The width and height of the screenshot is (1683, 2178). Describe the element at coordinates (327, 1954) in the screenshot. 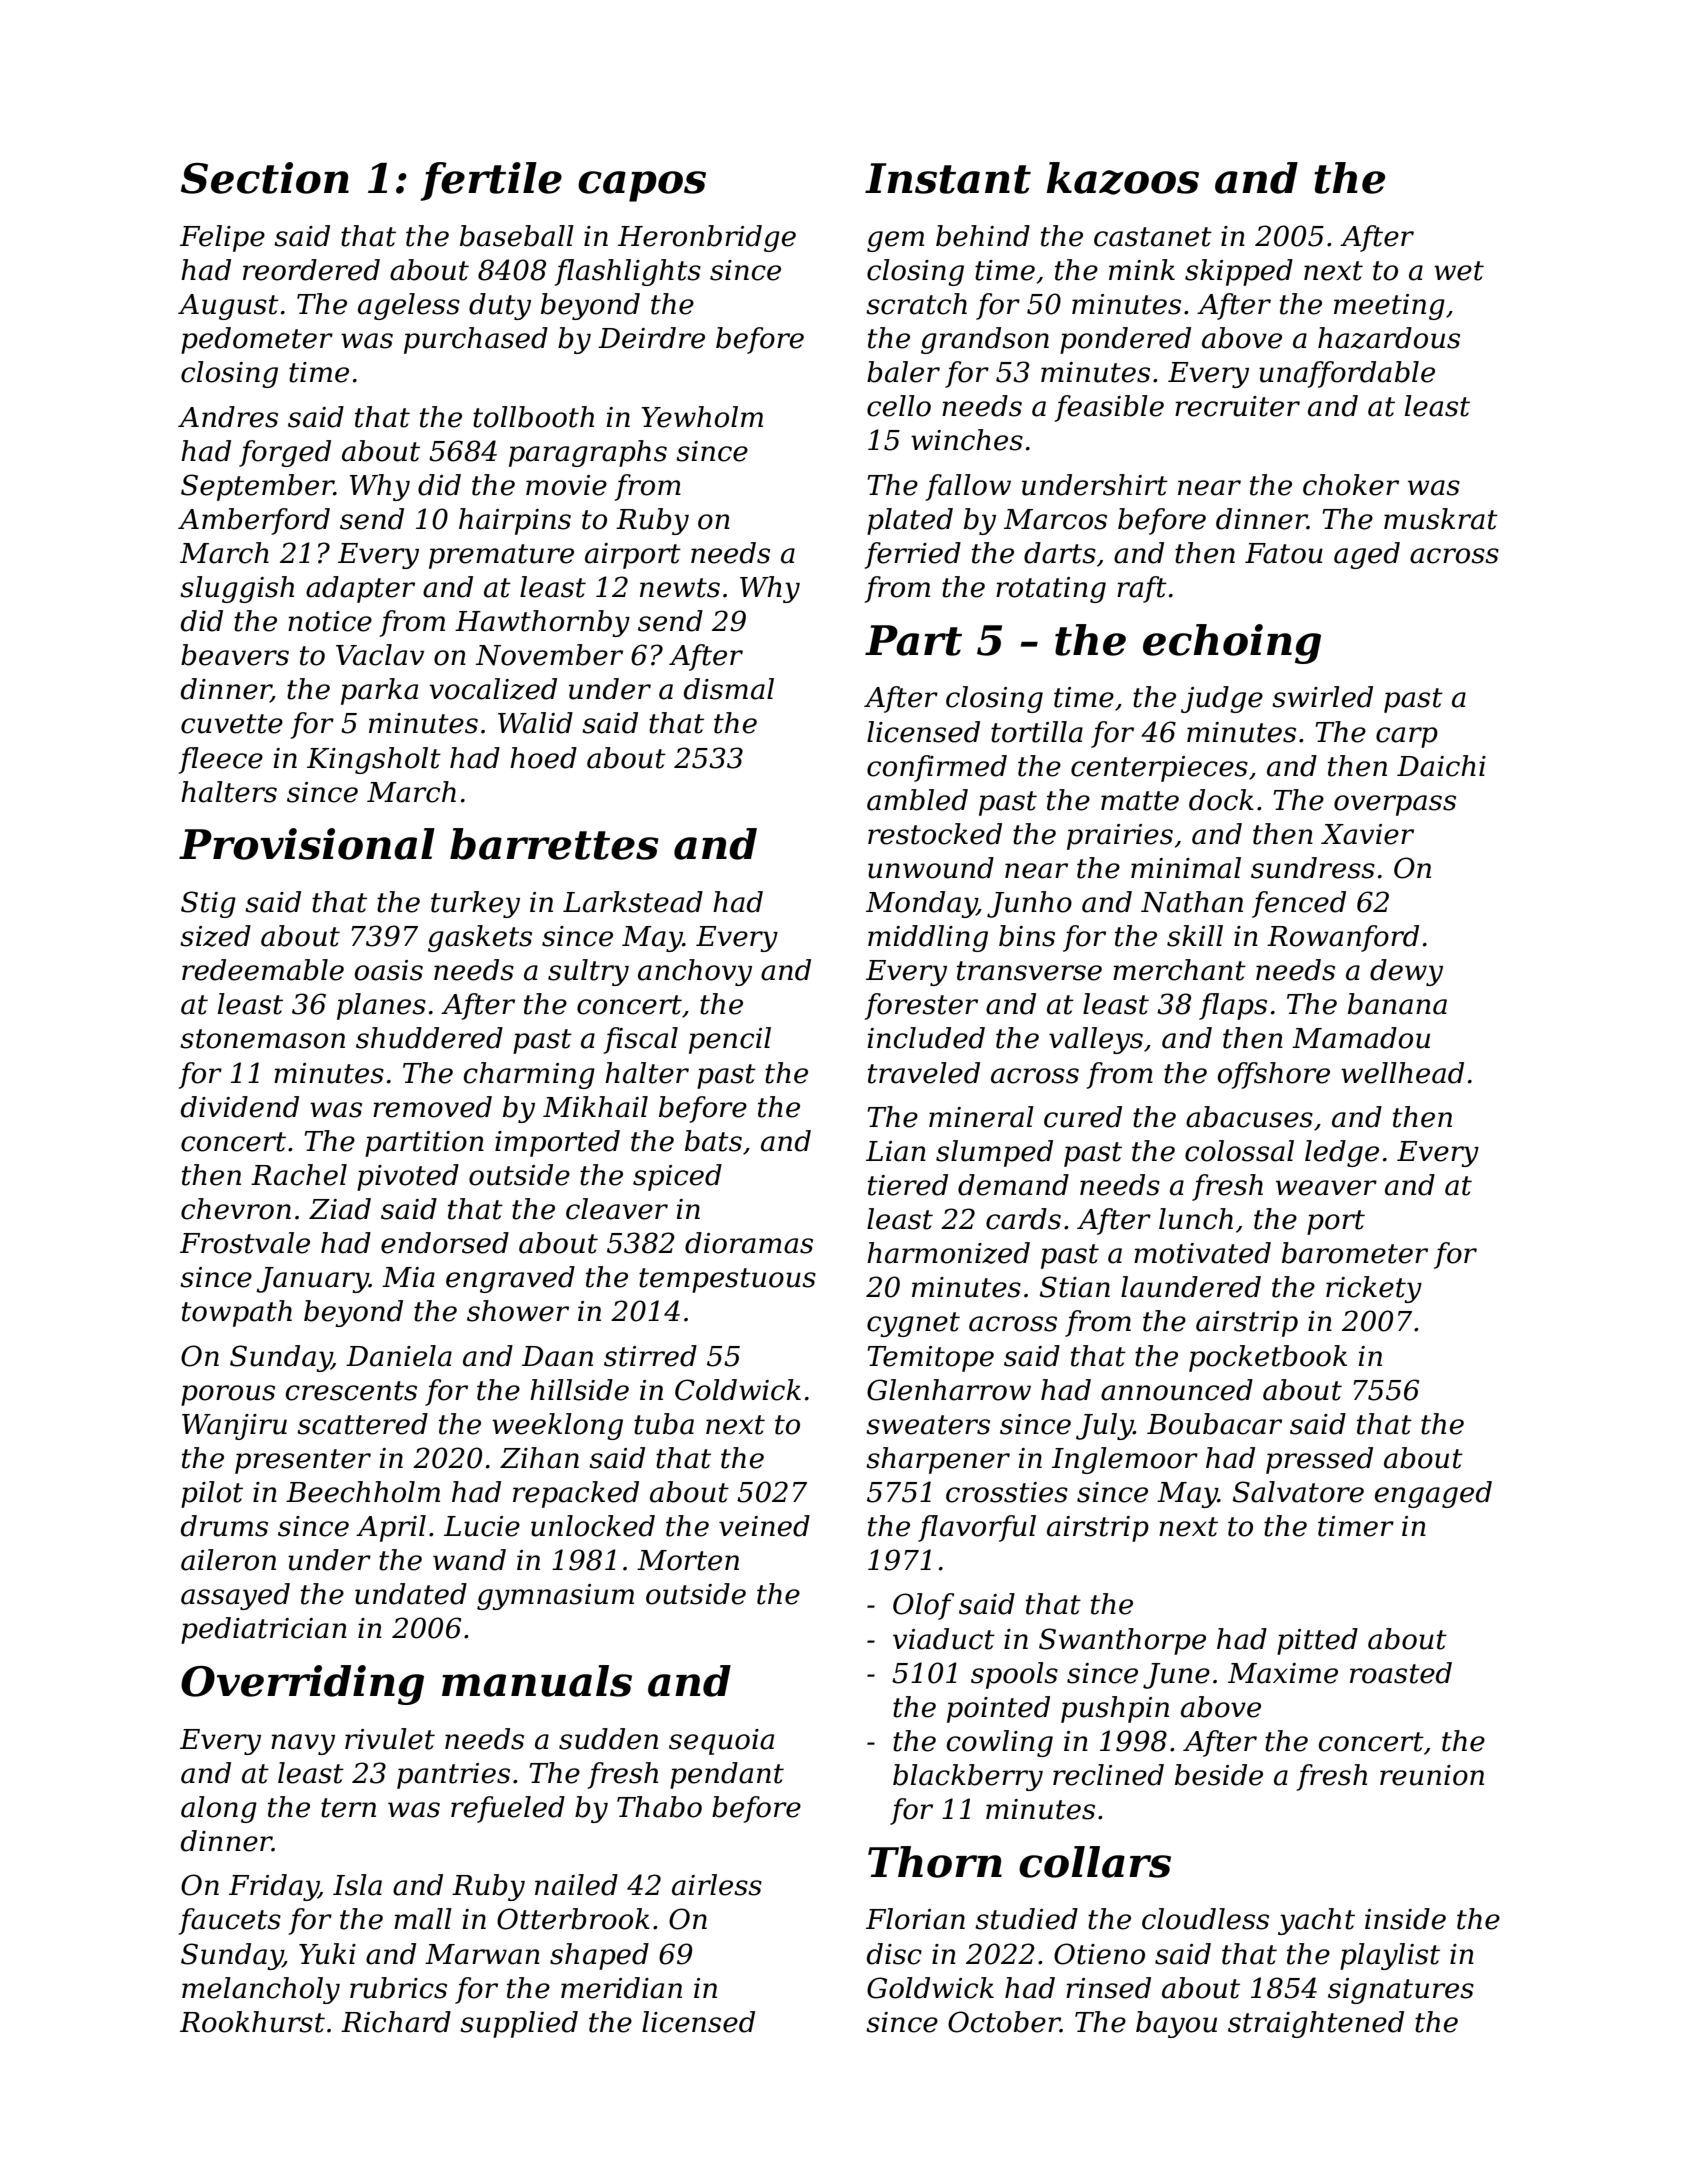

I see `Yuki` at that location.
